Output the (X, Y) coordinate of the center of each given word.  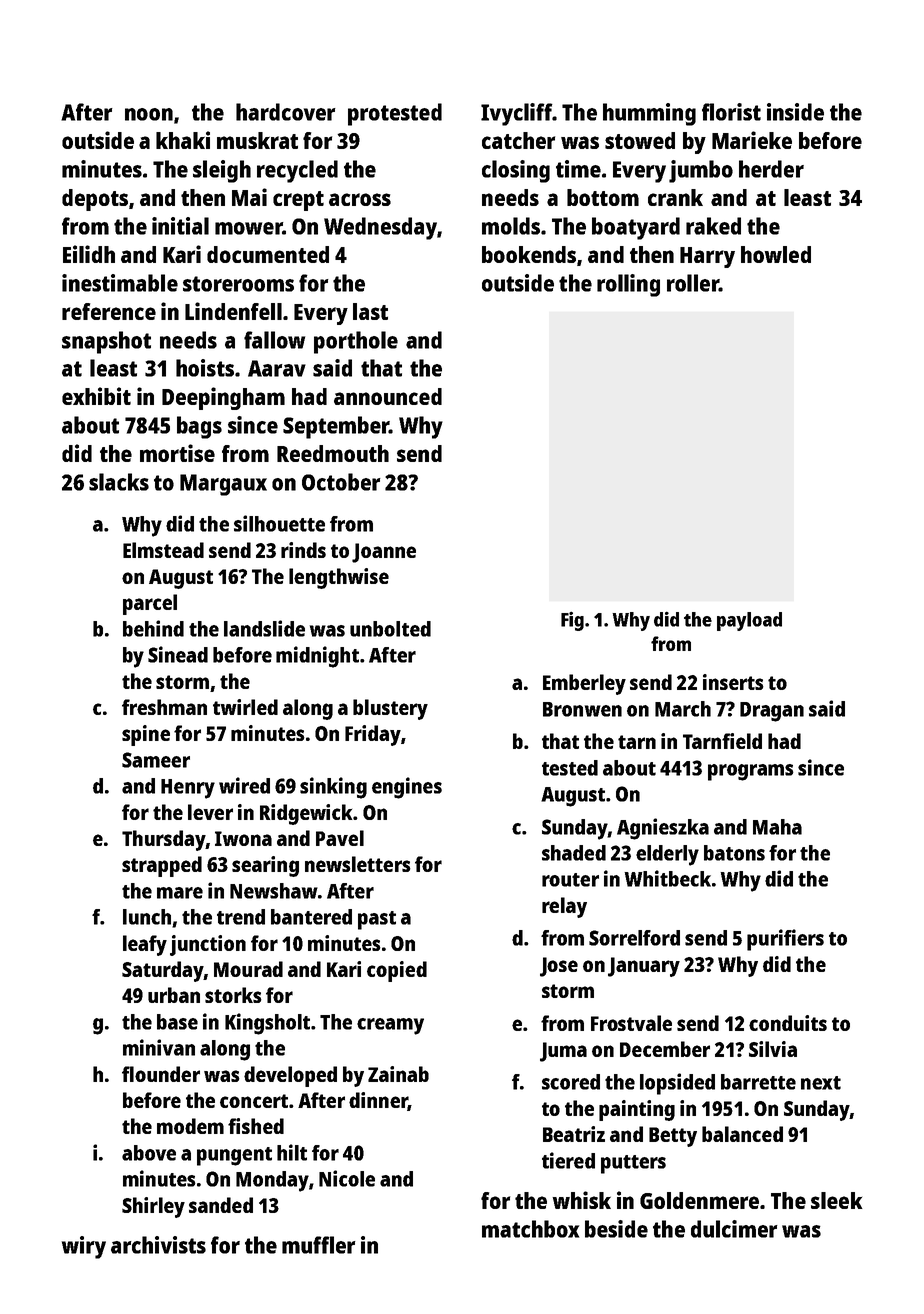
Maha (777, 827)
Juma (563, 1052)
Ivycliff (516, 114)
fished (256, 1126)
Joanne (384, 553)
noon (149, 114)
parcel (150, 604)
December (665, 1049)
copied (397, 971)
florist (731, 112)
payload (749, 621)
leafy (145, 945)
